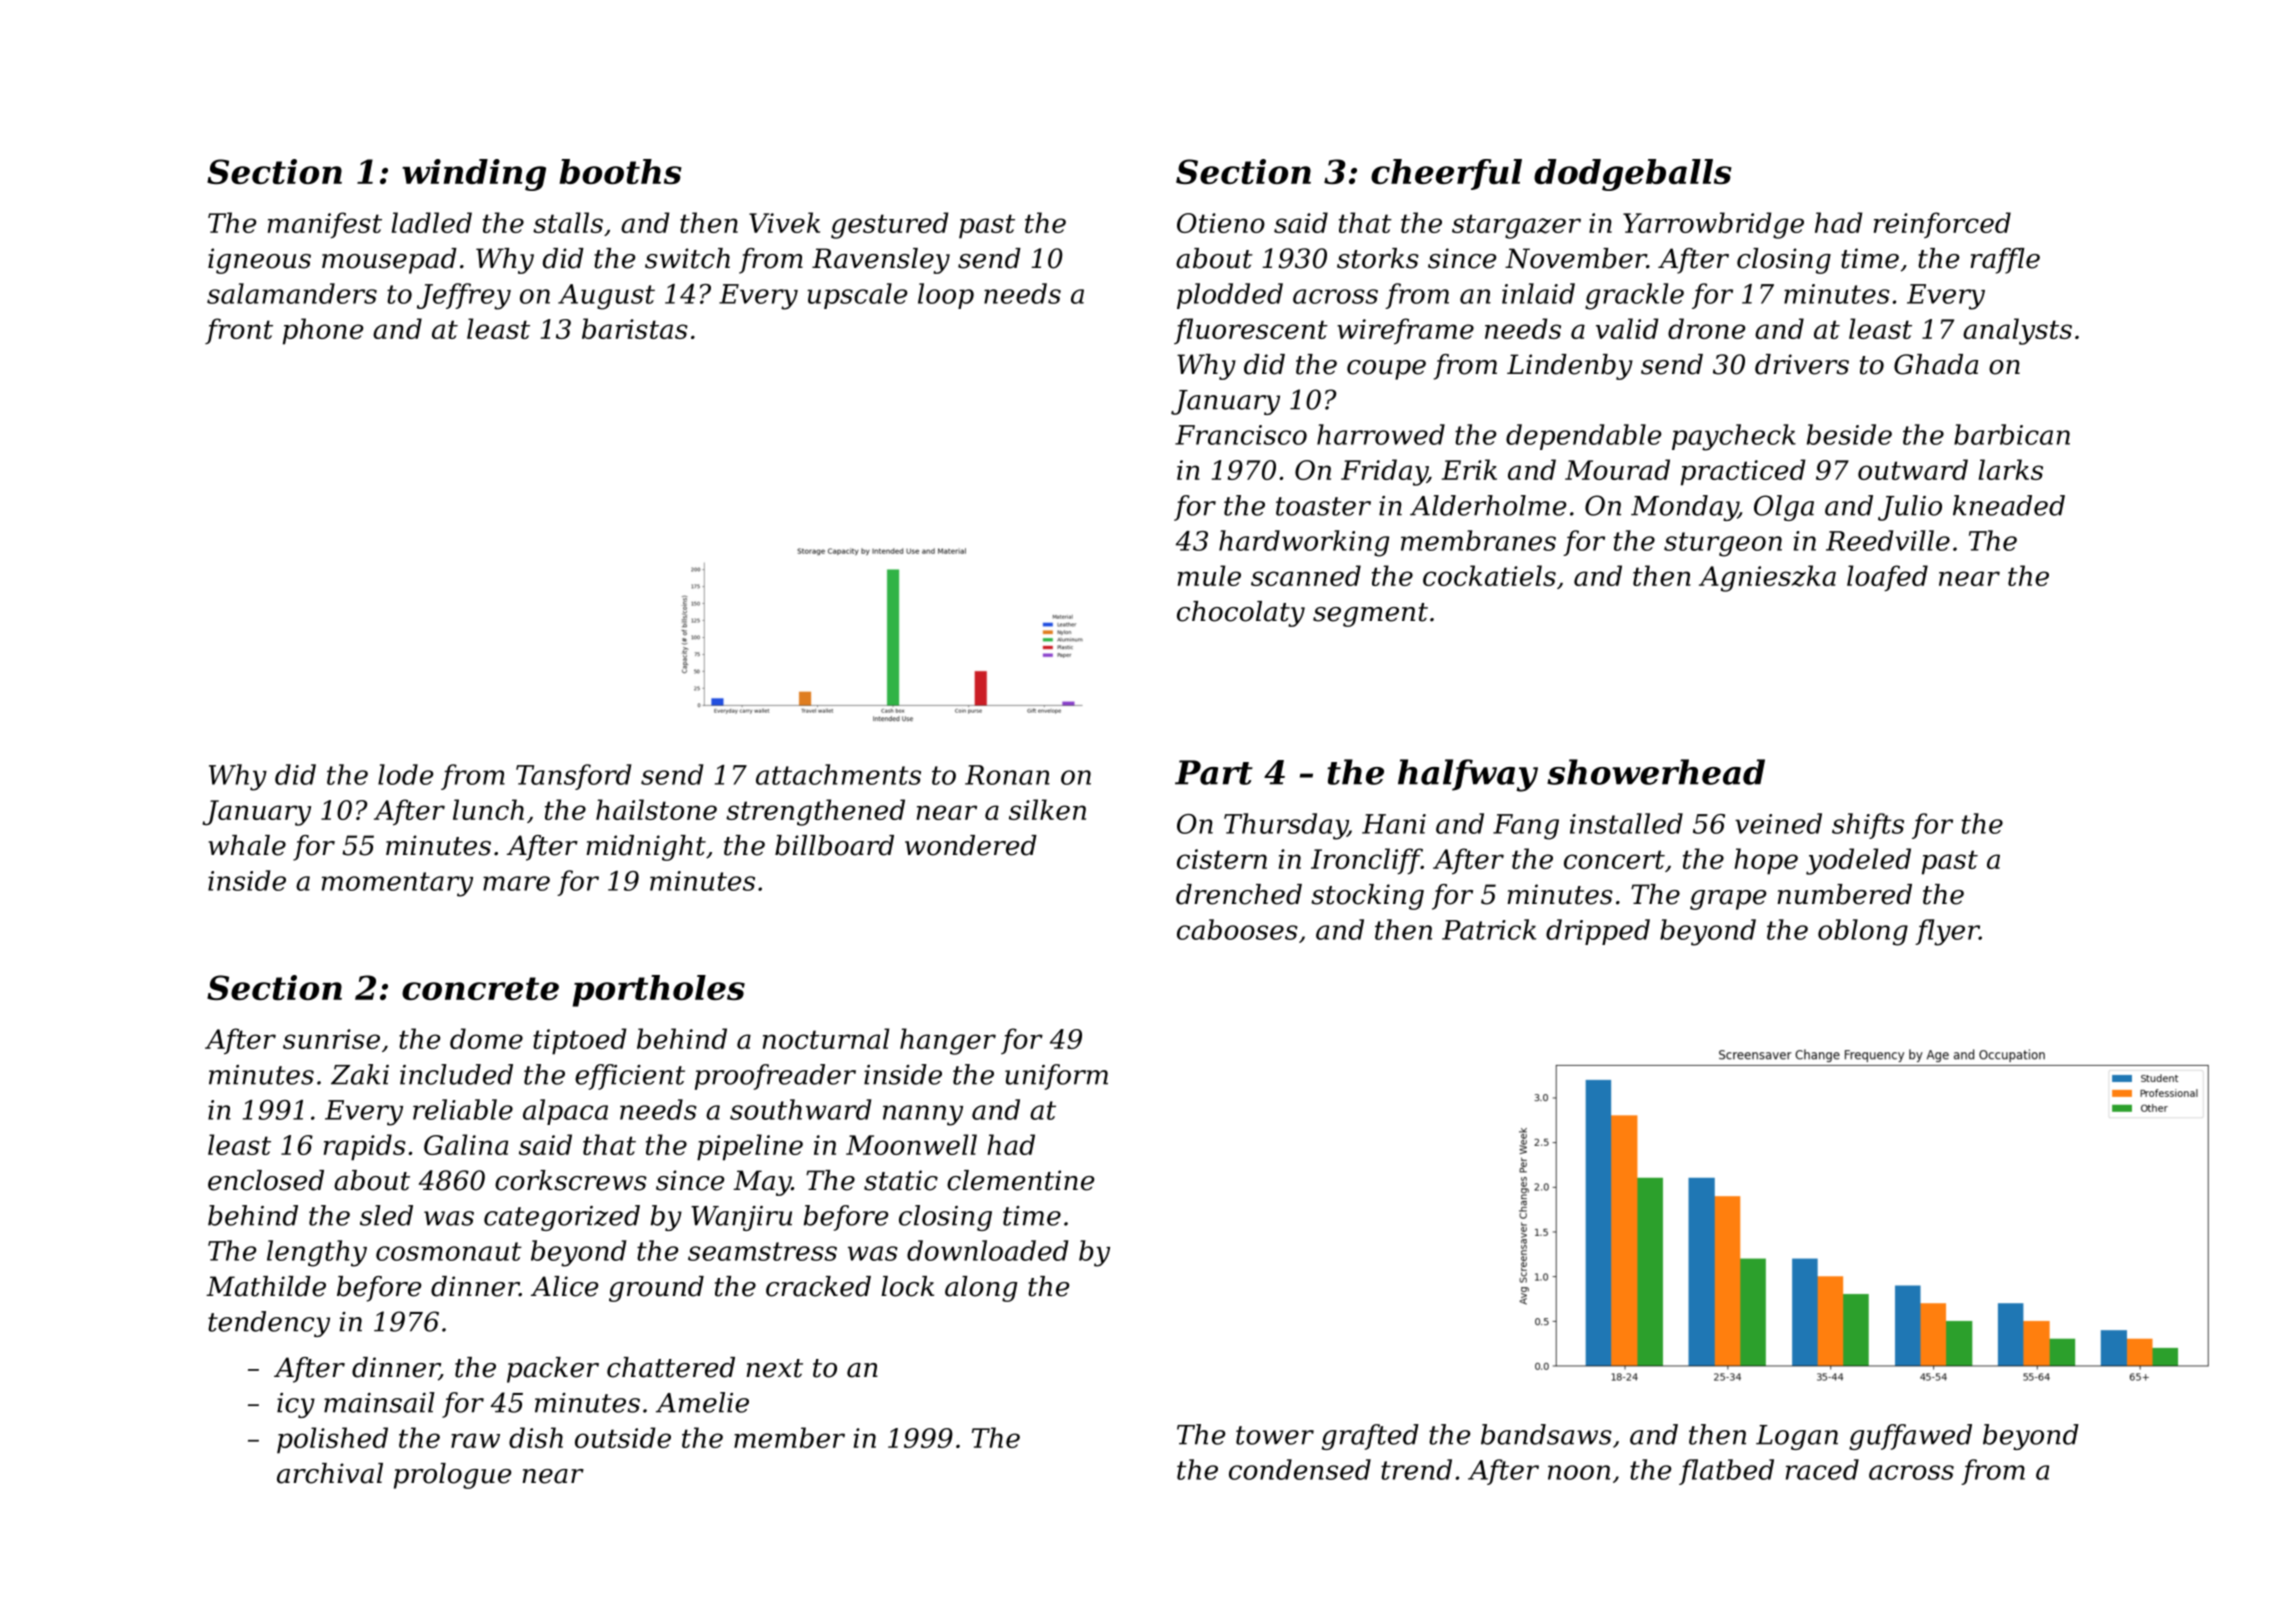 The image size is (2292, 1620). What do you see at coordinates (397, 884) in the page?
I see `momentary` at bounding box center [397, 884].
